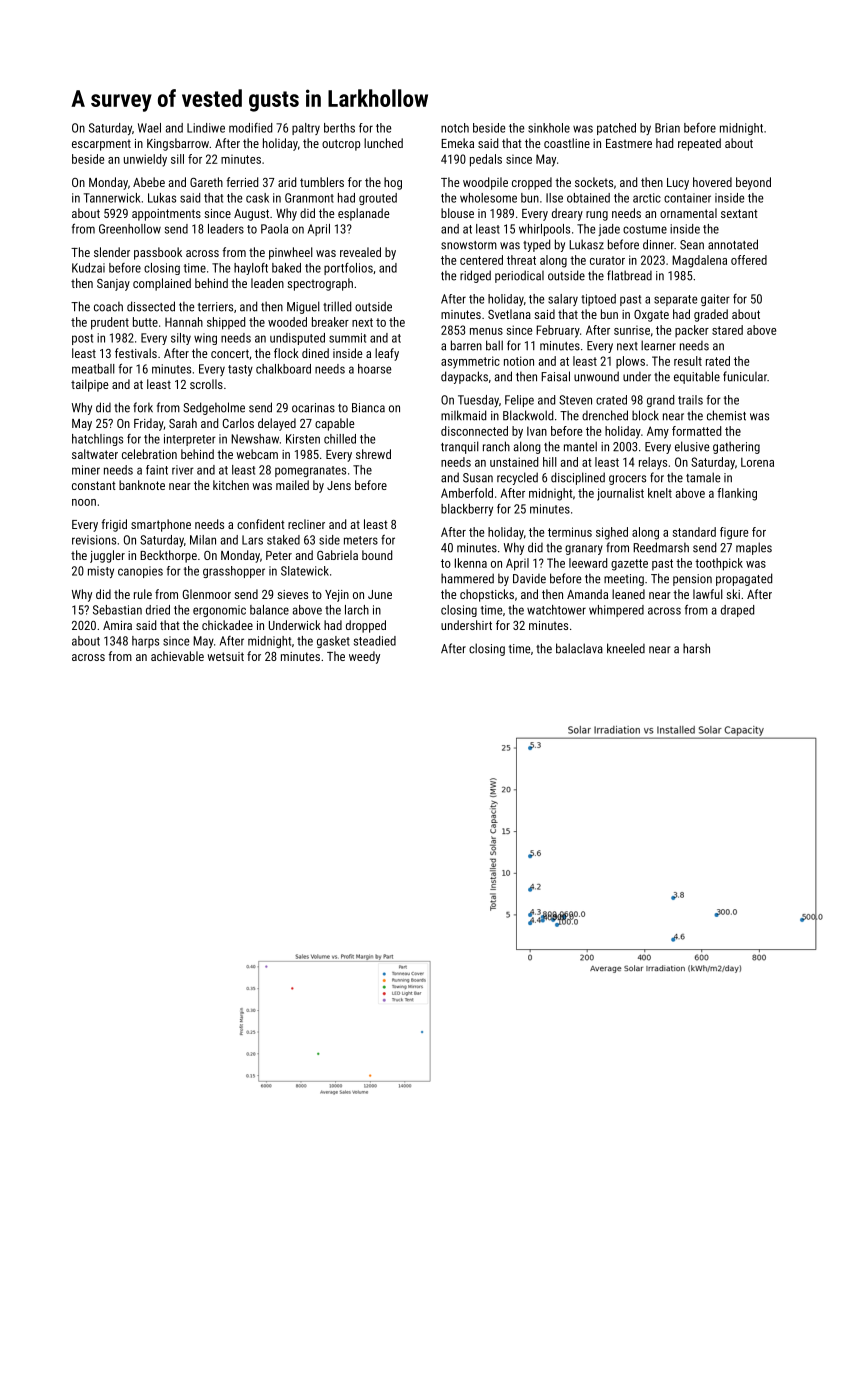 This page has width=849, height=1400. What do you see at coordinates (226, 323) in the page?
I see `shipped` at bounding box center [226, 323].
